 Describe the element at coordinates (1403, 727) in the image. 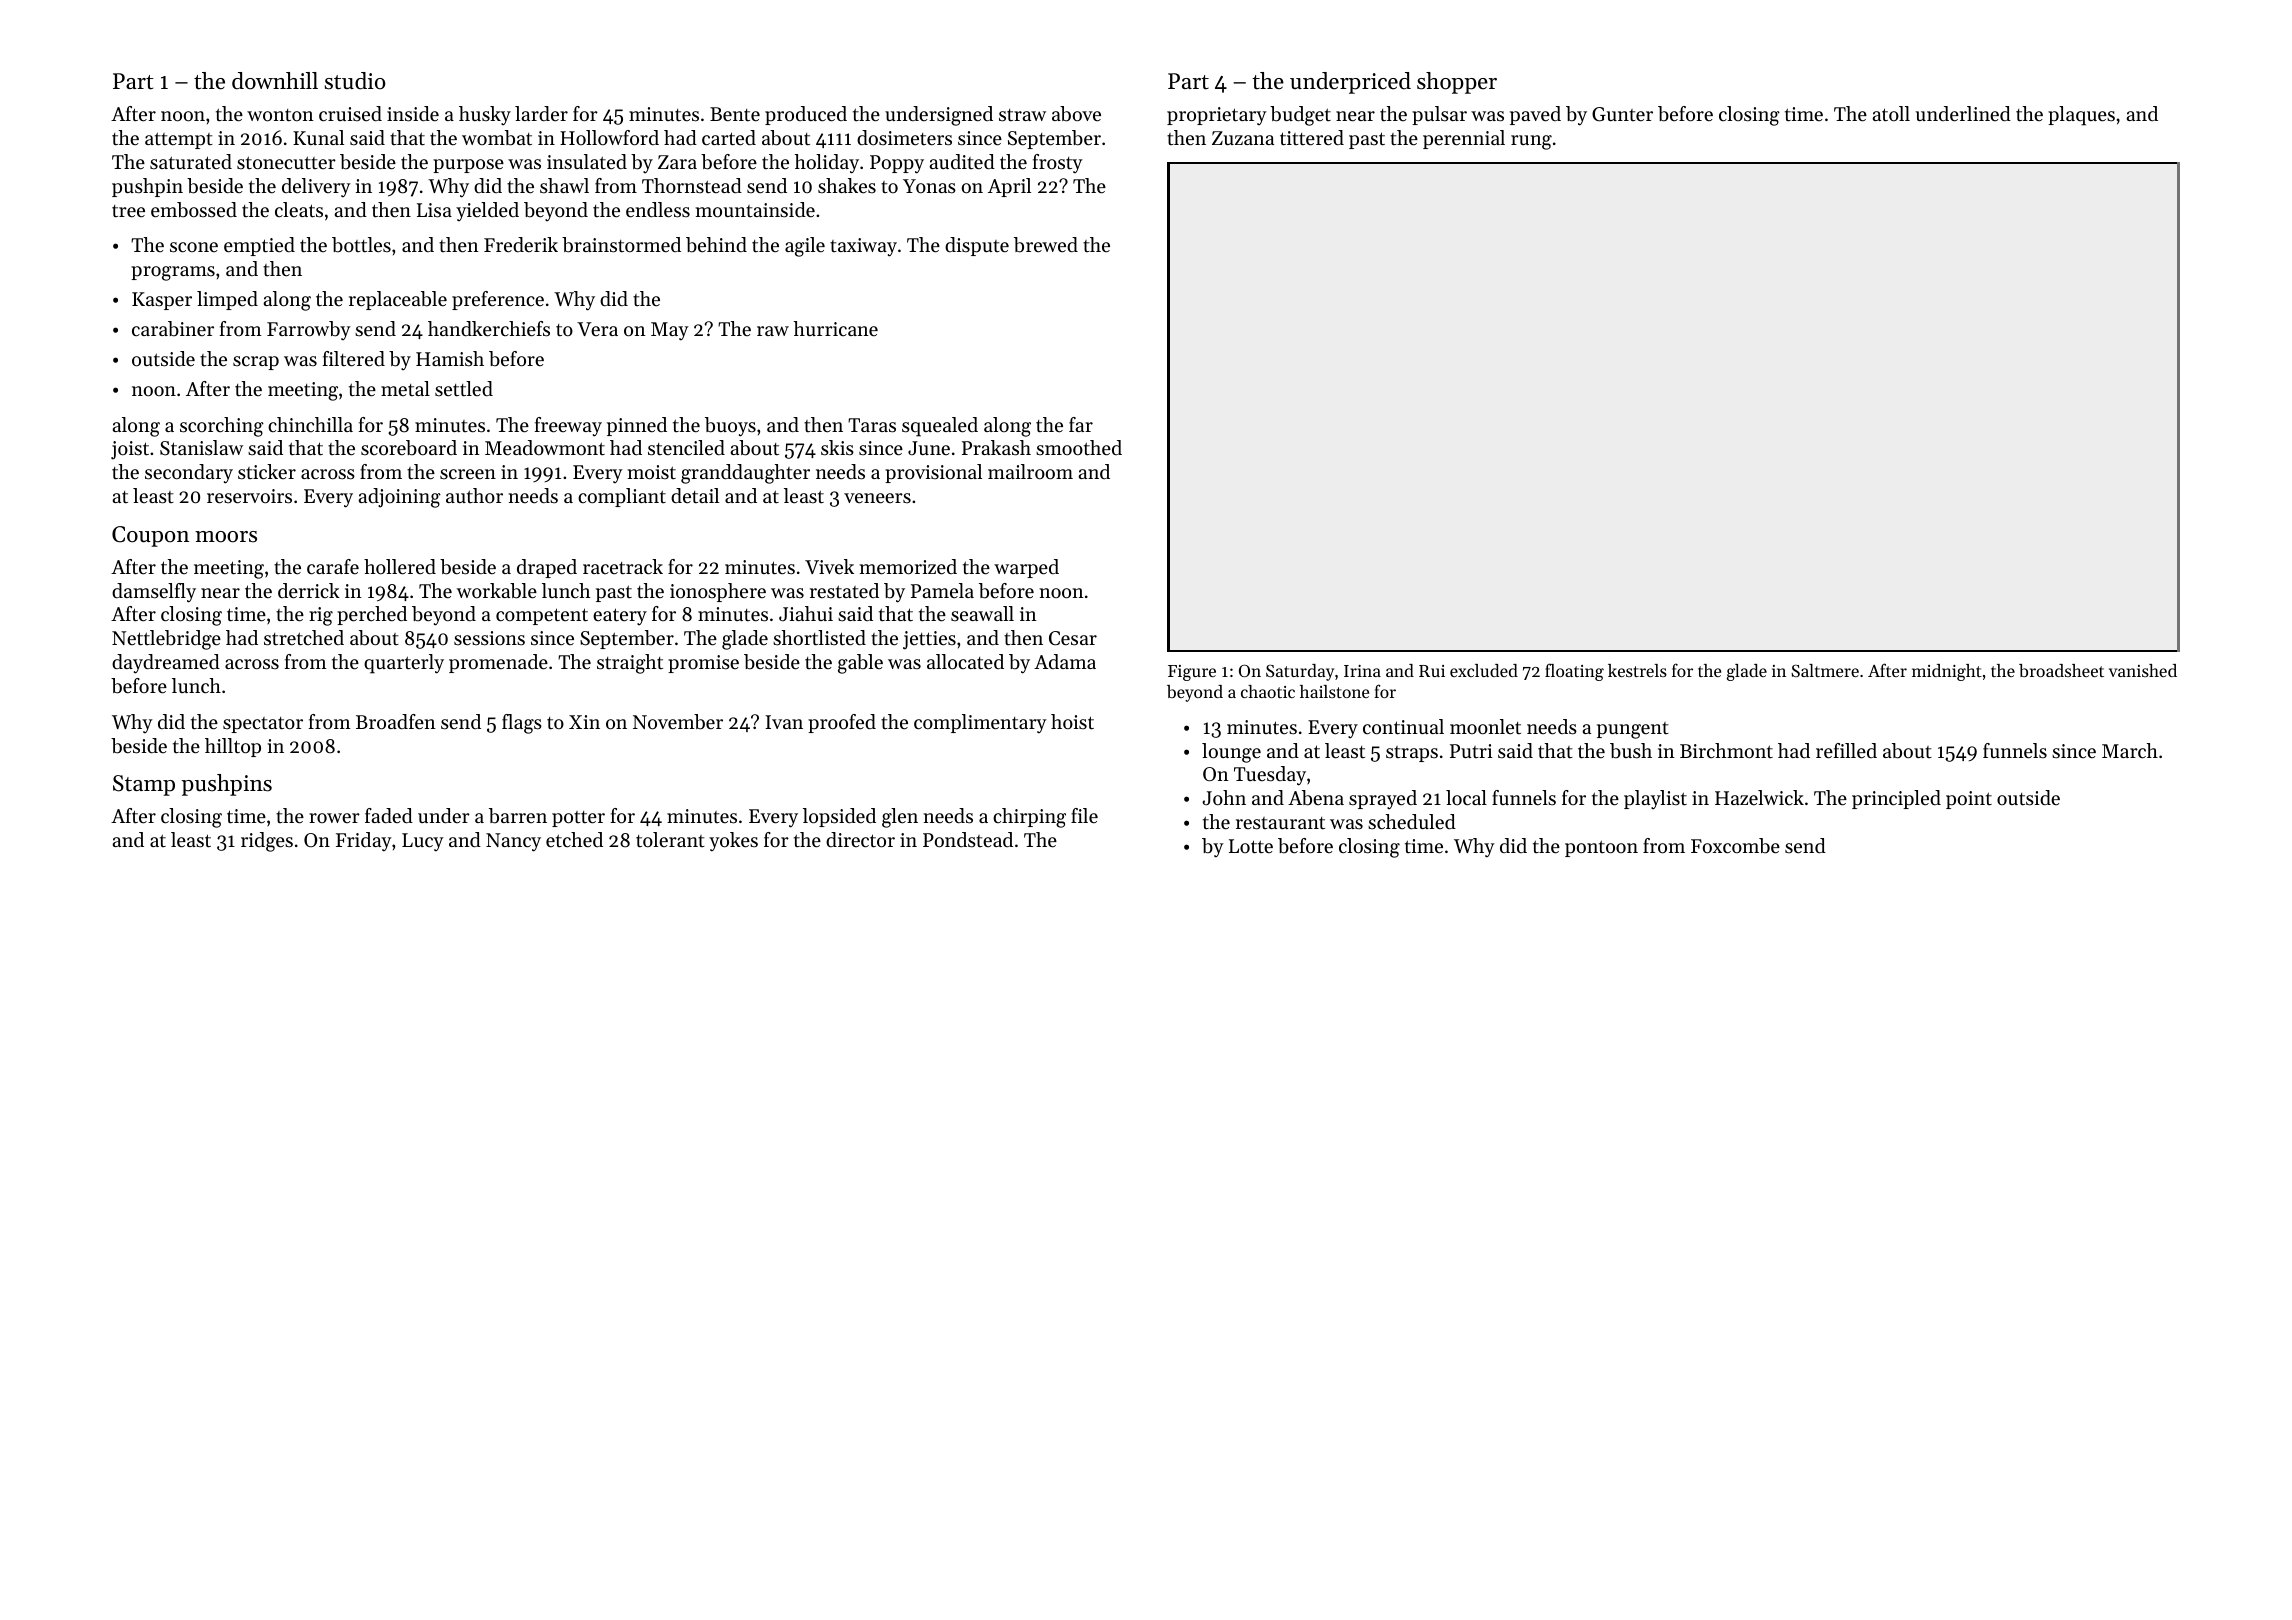

I see `continual` at that location.
